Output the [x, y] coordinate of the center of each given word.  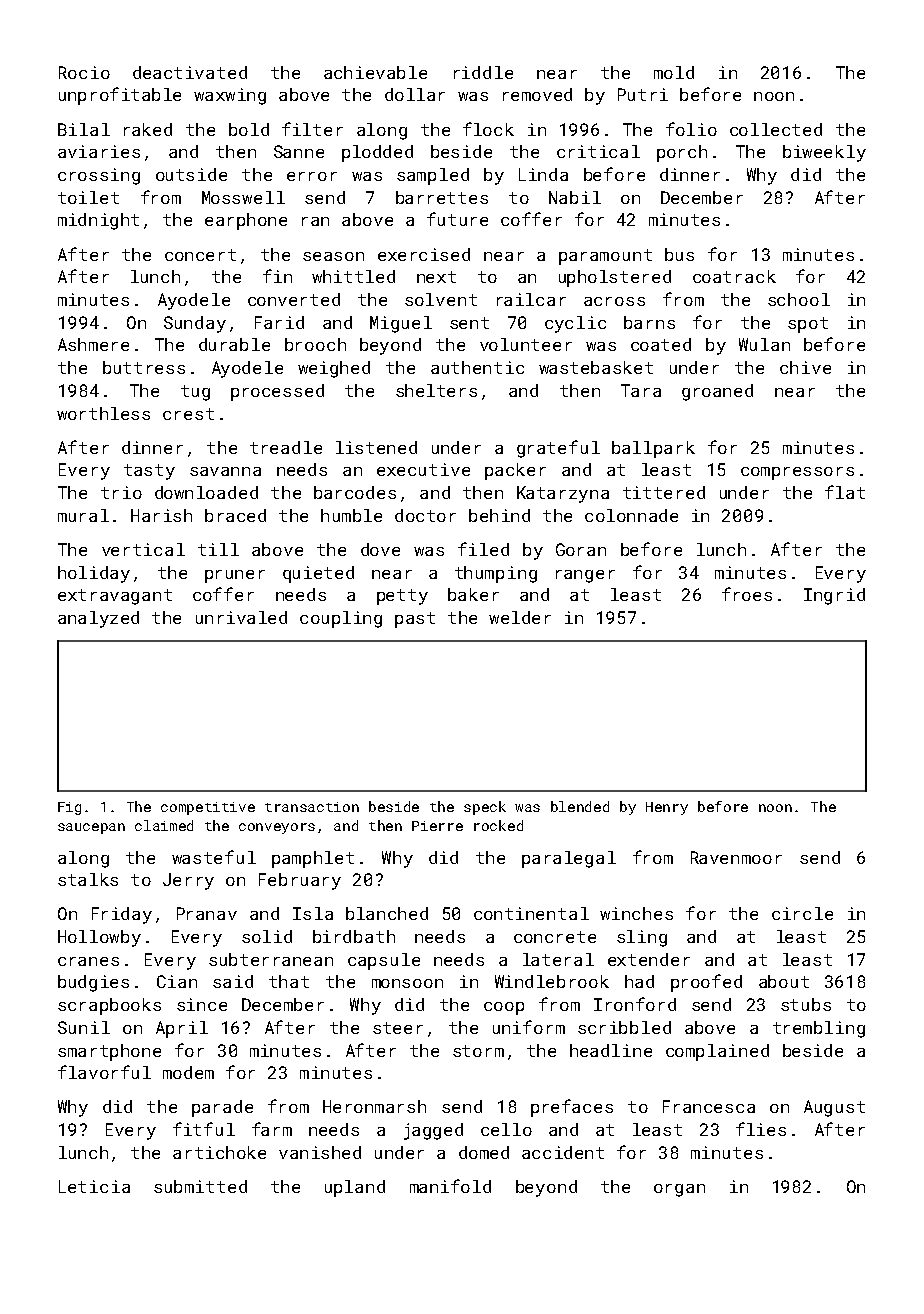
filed [483, 549]
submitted [200, 1186]
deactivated [190, 72]
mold [674, 72]
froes [747, 594]
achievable [375, 72]
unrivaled [241, 617]
